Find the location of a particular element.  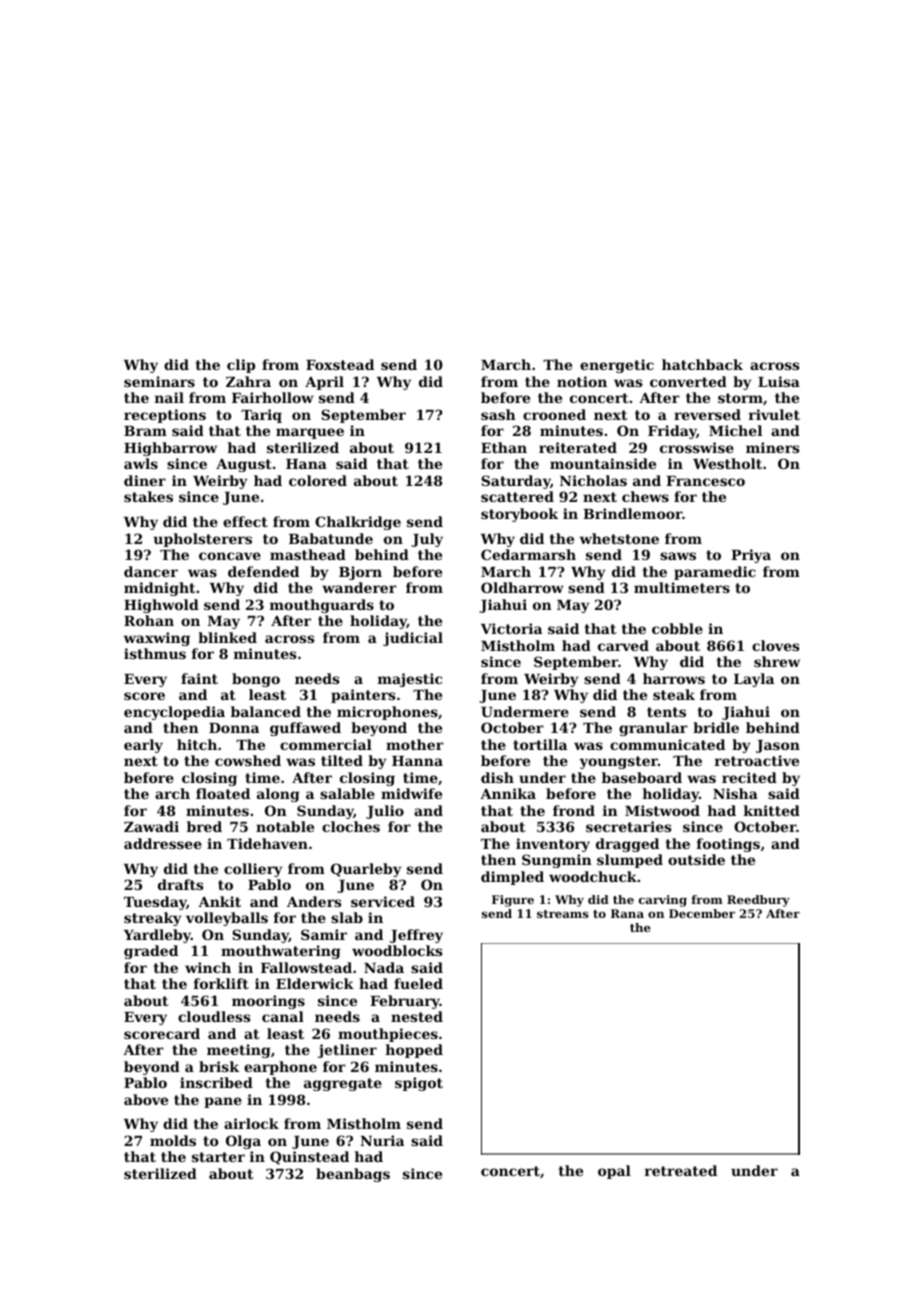

inscribed is located at coordinates (216, 1082).
